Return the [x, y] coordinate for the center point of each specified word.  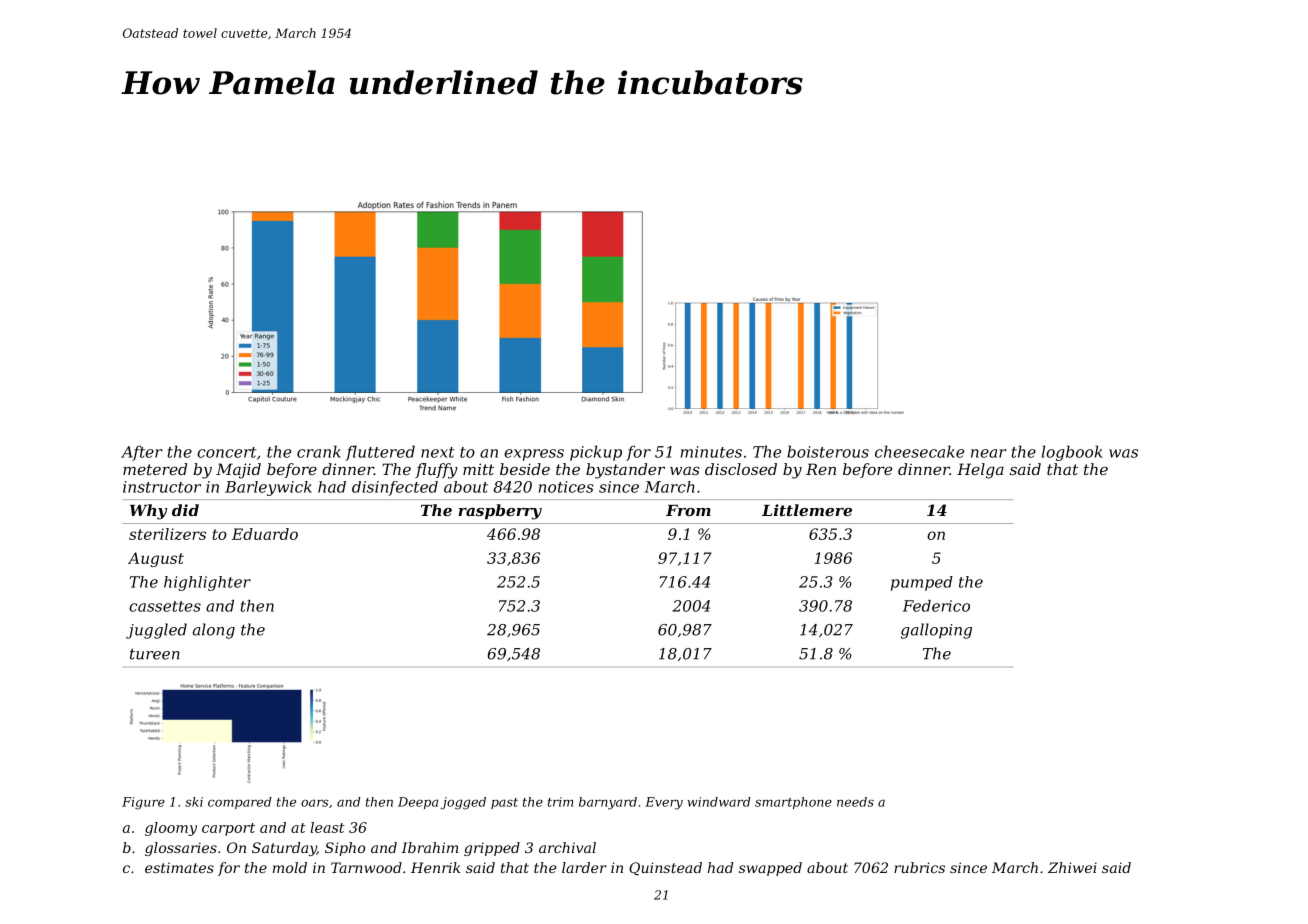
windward [719, 802]
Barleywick [268, 488]
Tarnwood [366, 867]
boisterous [828, 451]
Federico [936, 606]
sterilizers [167, 534]
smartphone [793, 803]
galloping [936, 631]
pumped [922, 583]
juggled [156, 631]
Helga [980, 471]
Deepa [418, 803]
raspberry [500, 512]
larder [584, 867]
